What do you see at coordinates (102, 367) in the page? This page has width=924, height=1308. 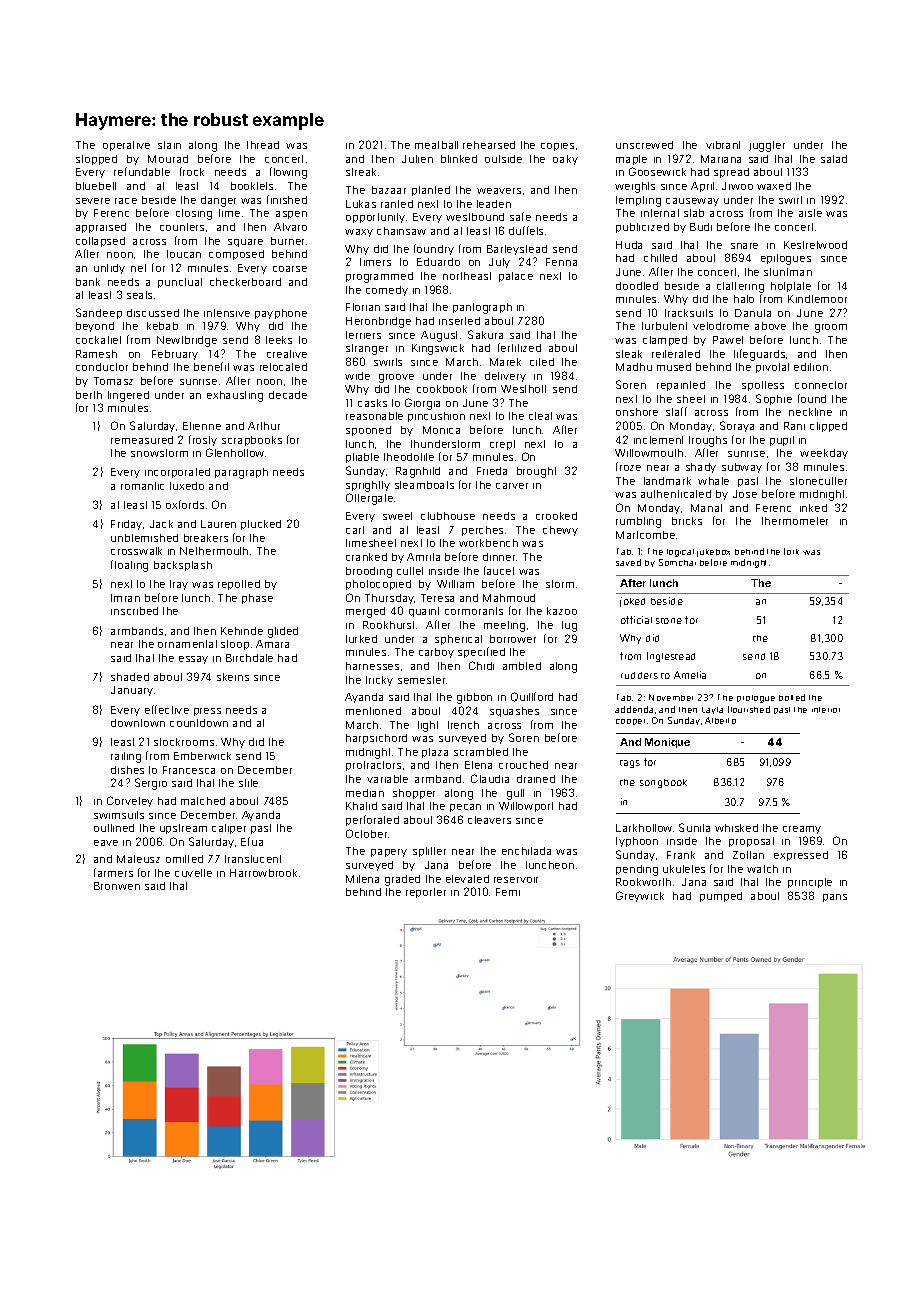 I see `conductor` at bounding box center [102, 367].
